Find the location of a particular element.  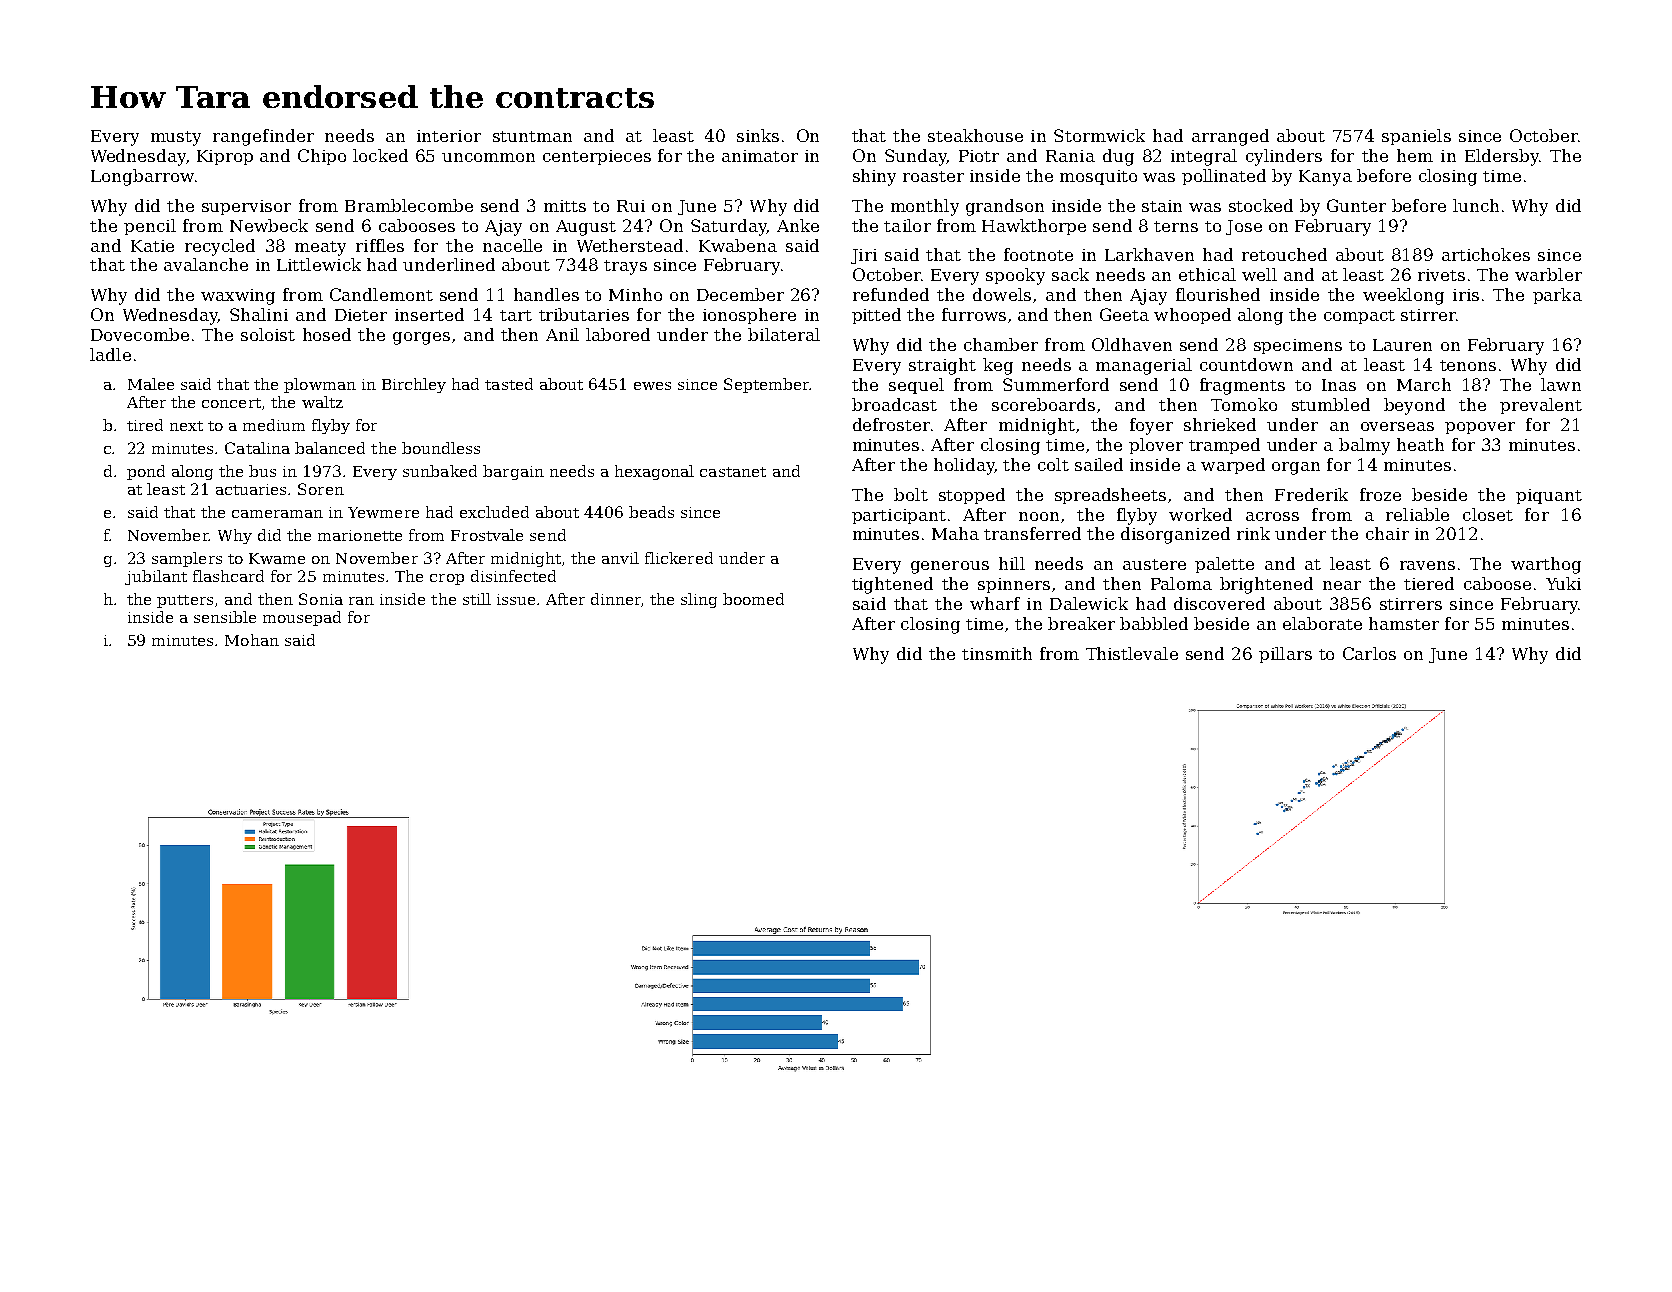

Longbarrow is located at coordinates (142, 177).
